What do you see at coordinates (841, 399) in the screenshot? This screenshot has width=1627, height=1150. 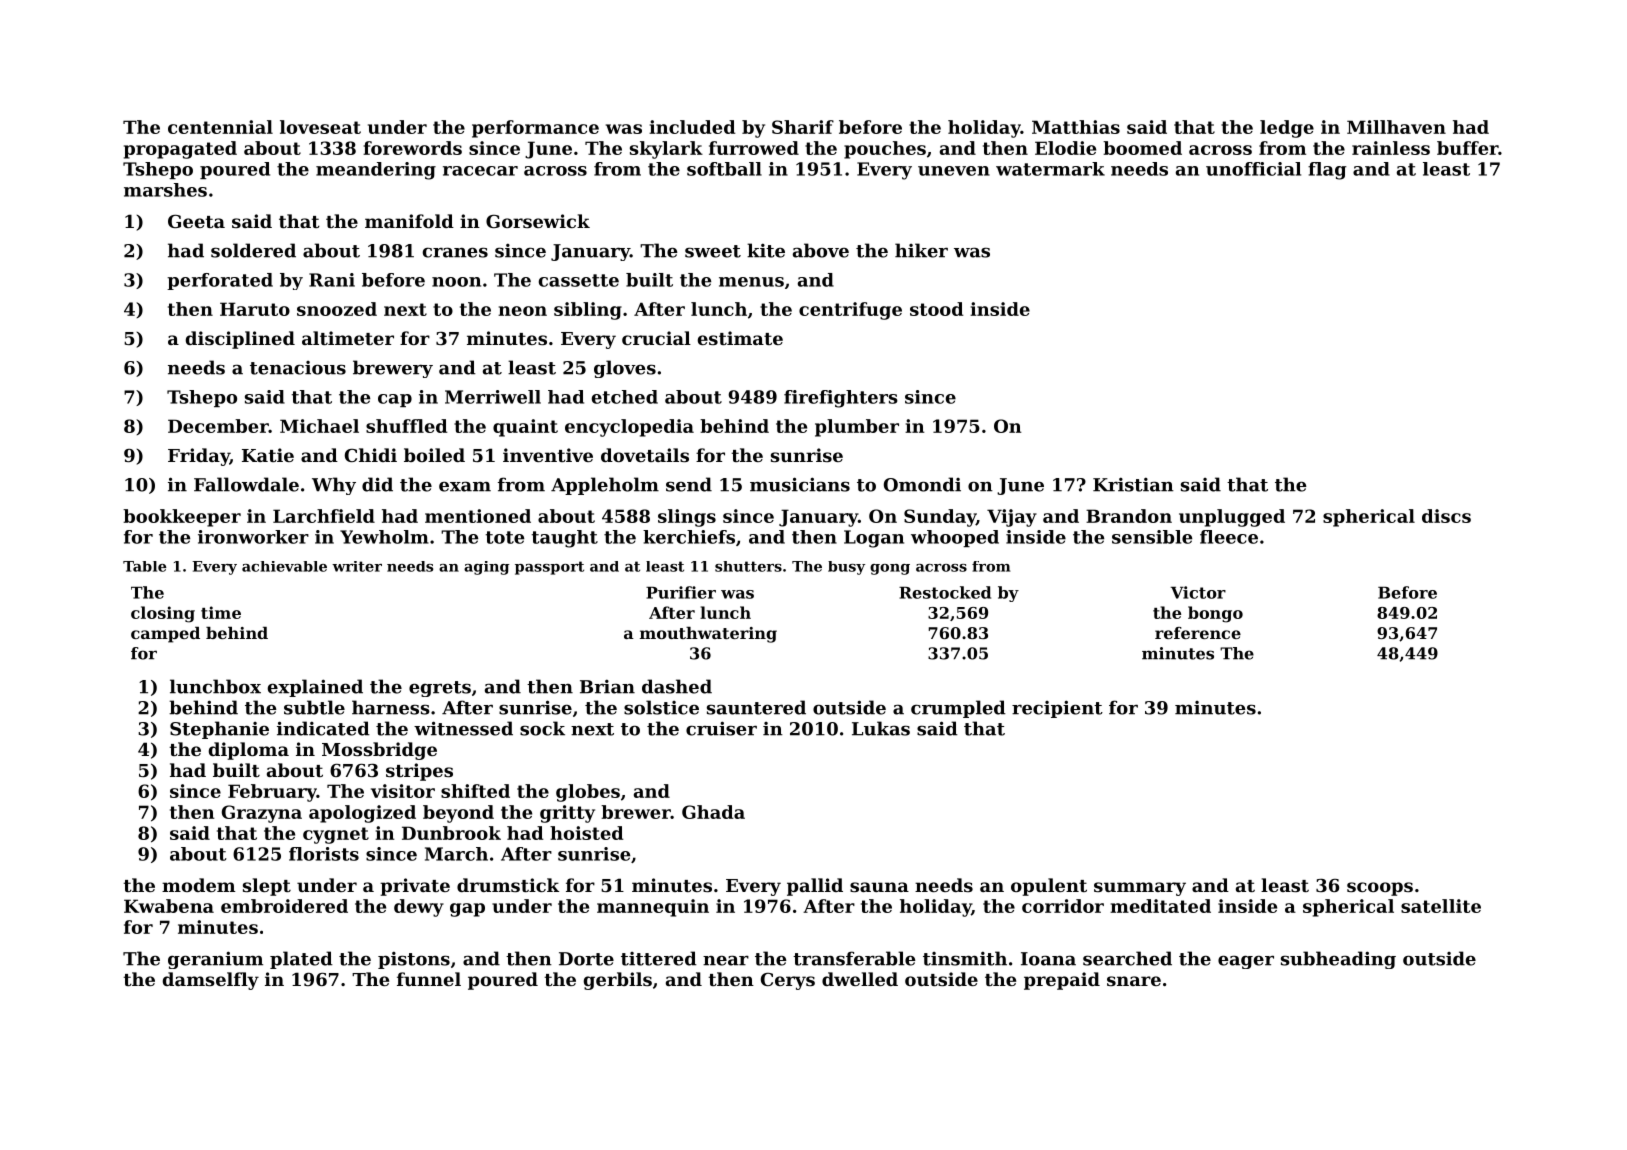 I see `firefighters` at bounding box center [841, 399].
